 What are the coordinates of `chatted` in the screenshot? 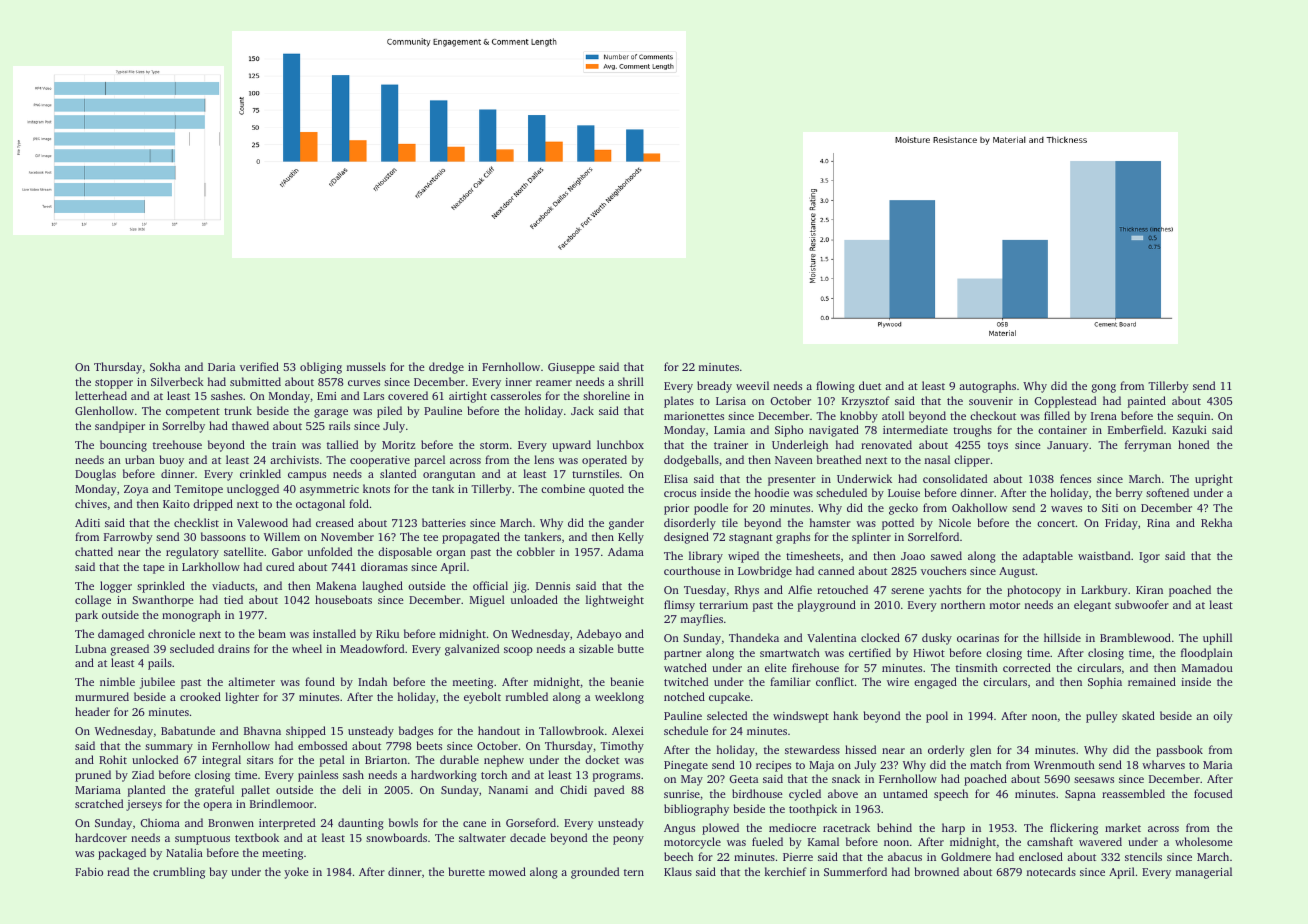 It's located at (94, 551).
